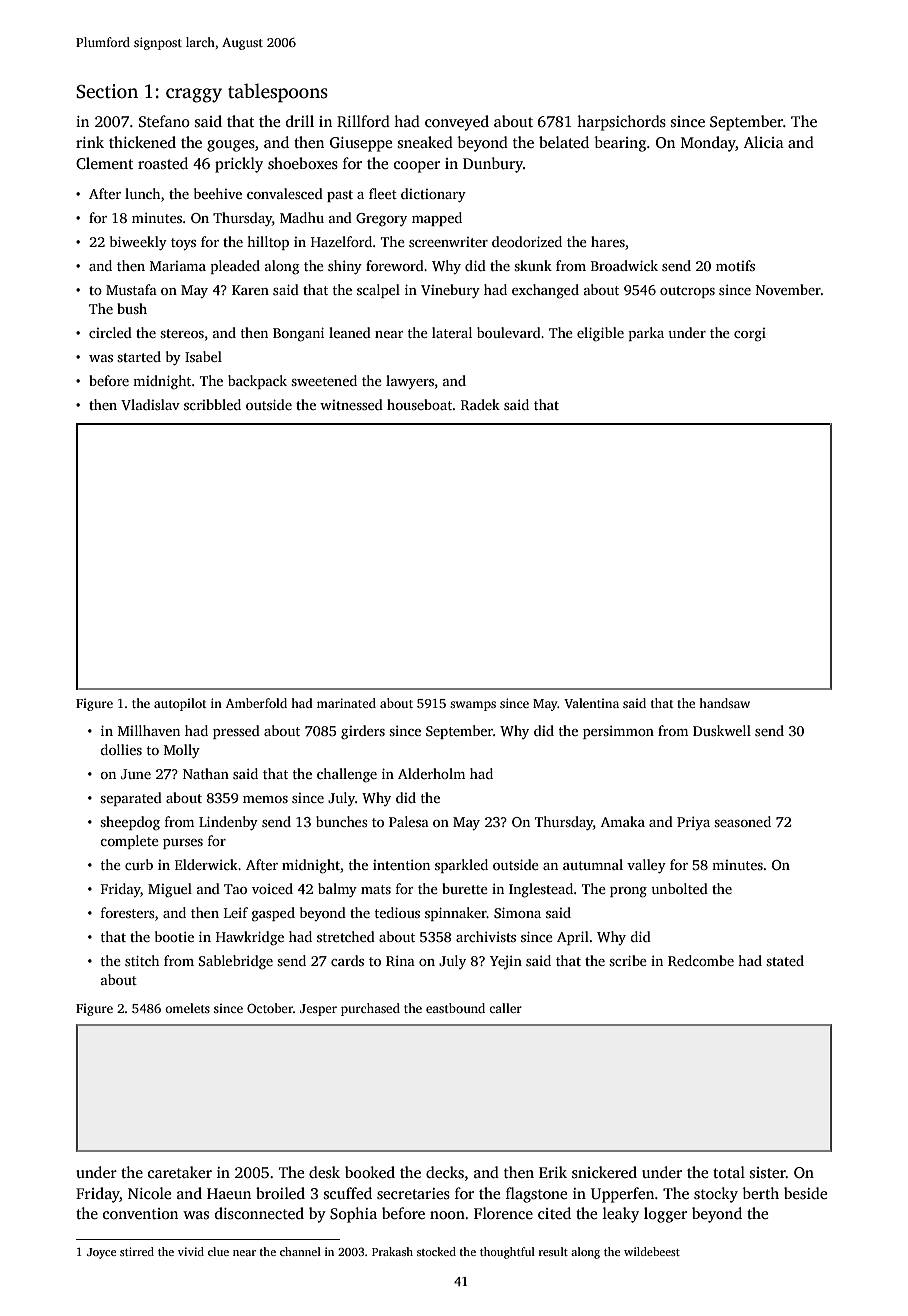 Image resolution: width=908 pixels, height=1316 pixels. Describe the element at coordinates (507, 1253) in the document. I see `thoughtful` at that location.
